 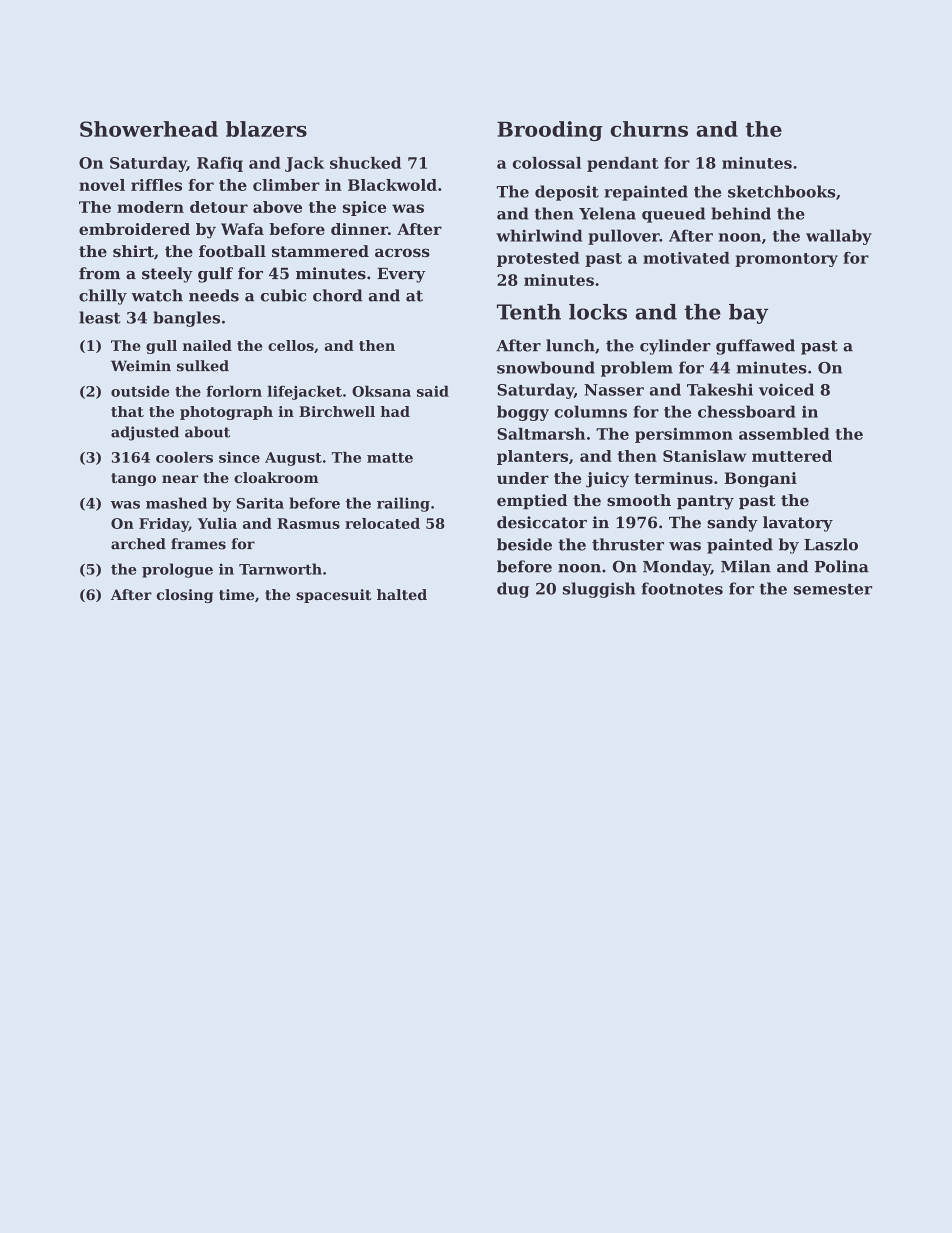 What do you see at coordinates (649, 129) in the document?
I see `churns` at bounding box center [649, 129].
